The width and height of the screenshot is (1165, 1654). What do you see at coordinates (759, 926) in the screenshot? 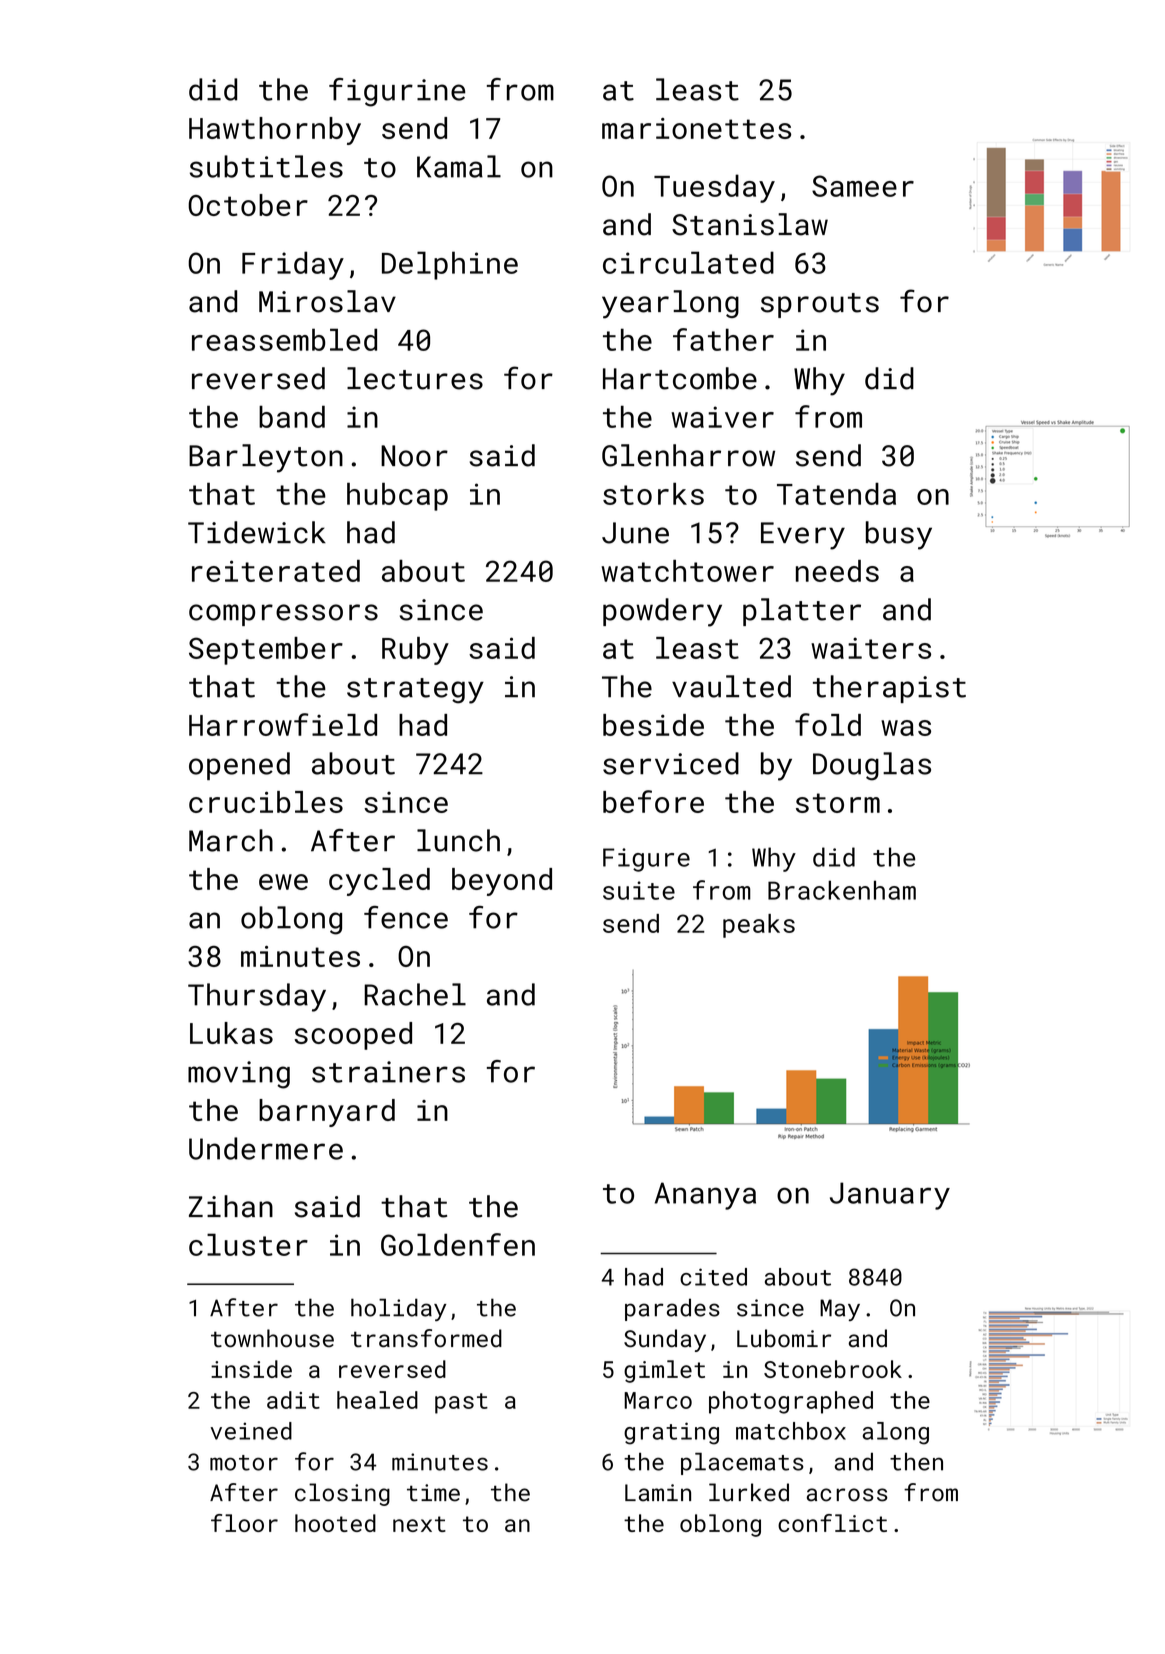
I see `peaks` at bounding box center [759, 926].
